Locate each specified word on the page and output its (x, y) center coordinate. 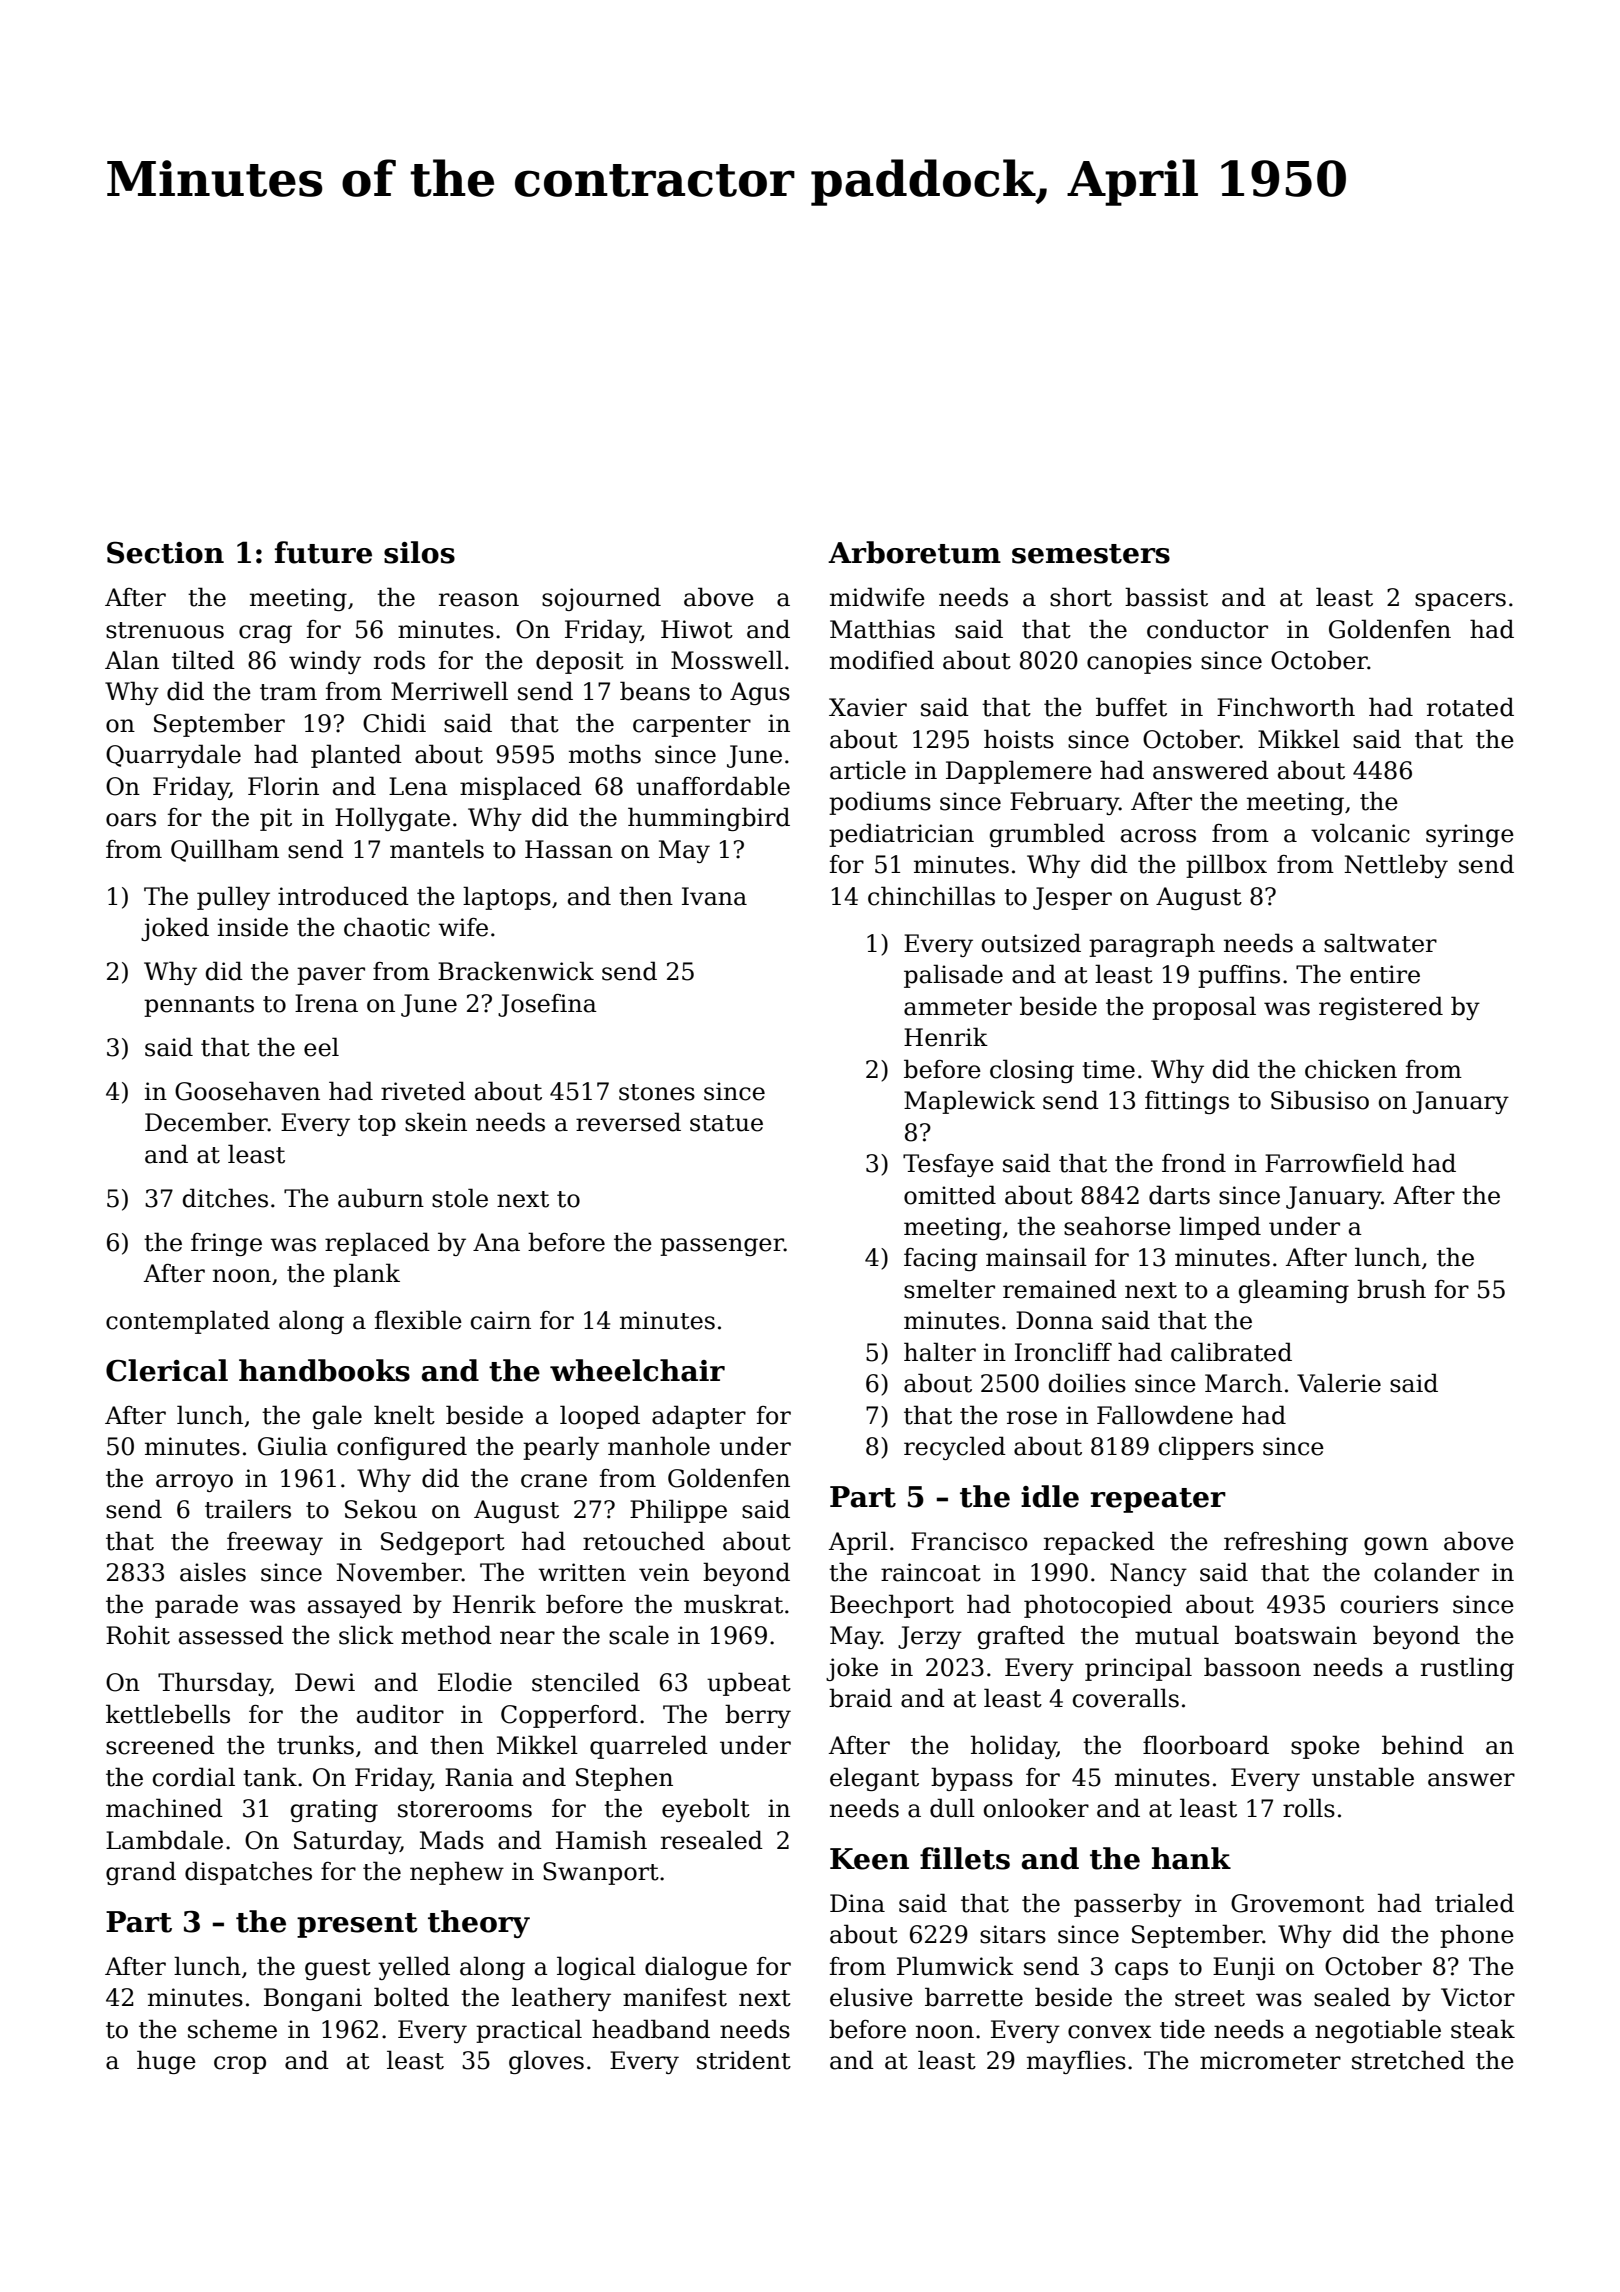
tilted (203, 660)
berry (758, 1716)
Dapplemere (1019, 772)
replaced (377, 1244)
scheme (232, 2029)
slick (366, 1635)
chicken (1351, 1069)
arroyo (194, 1483)
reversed (628, 1122)
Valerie (1339, 1383)
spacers (1460, 602)
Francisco (969, 1541)
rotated (1470, 707)
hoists (1019, 739)
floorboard (1206, 1745)
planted (356, 756)
